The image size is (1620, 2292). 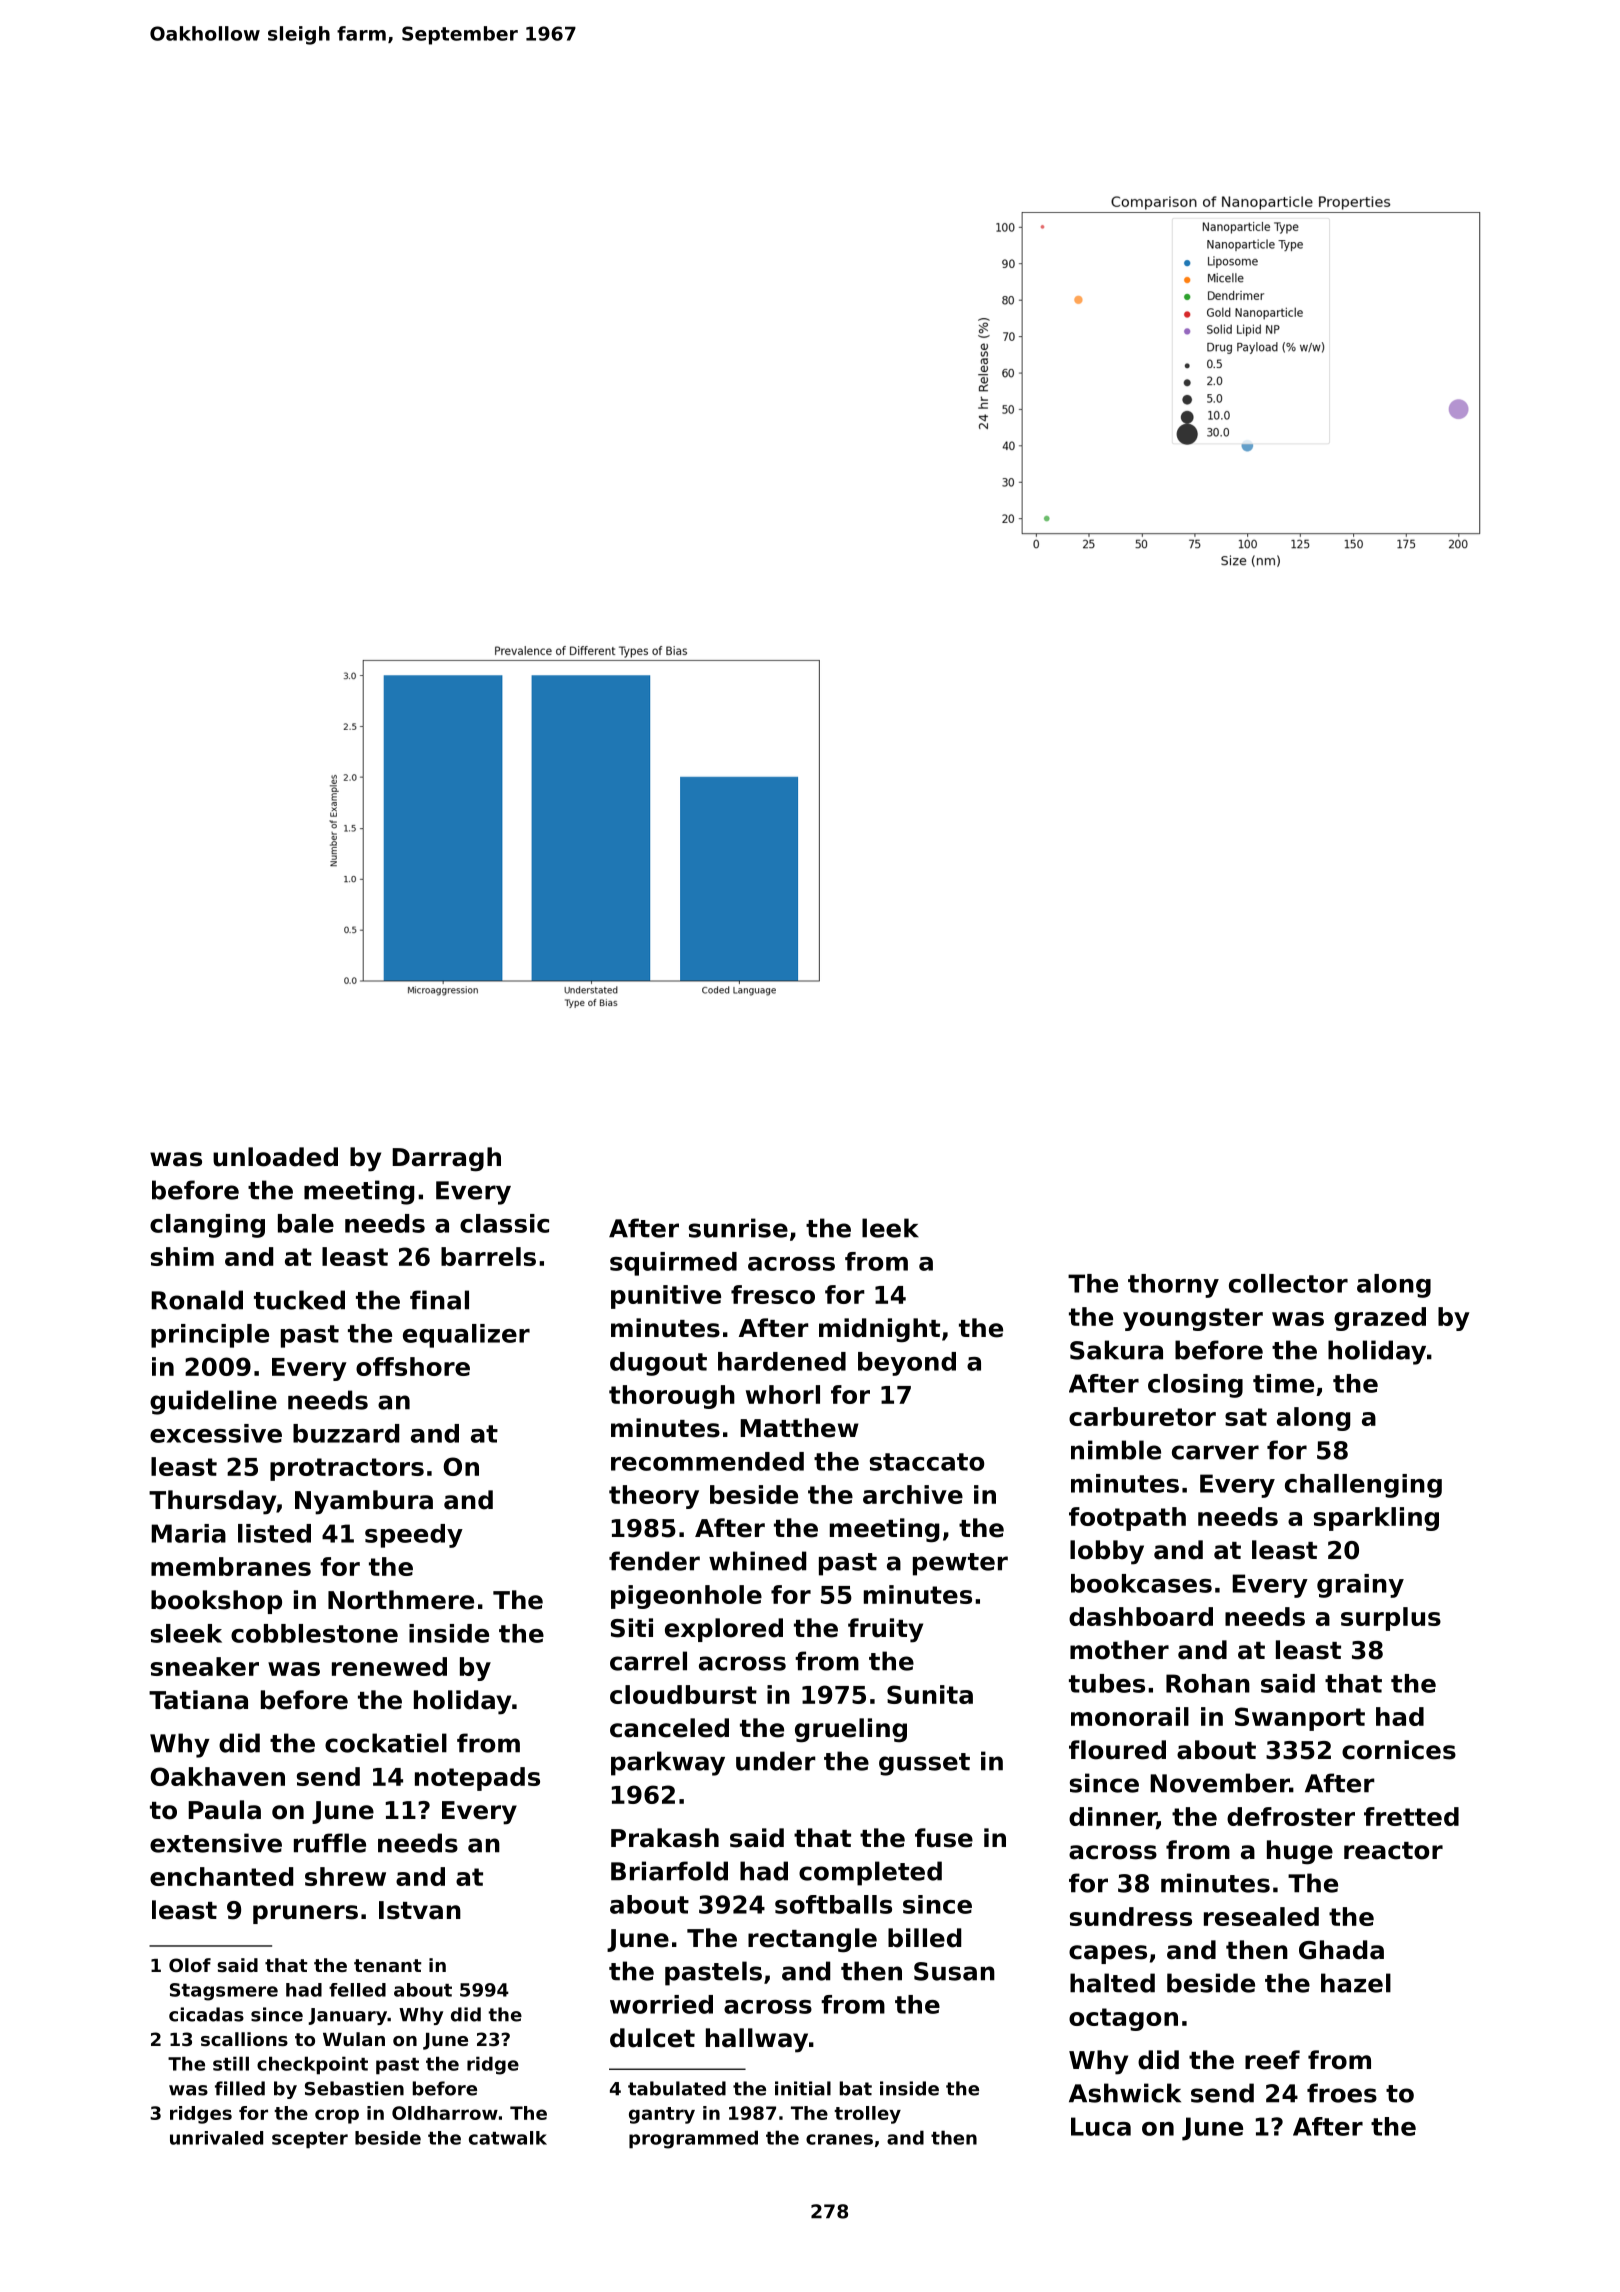 What do you see at coordinates (1376, 1519) in the document?
I see `sparkling` at bounding box center [1376, 1519].
